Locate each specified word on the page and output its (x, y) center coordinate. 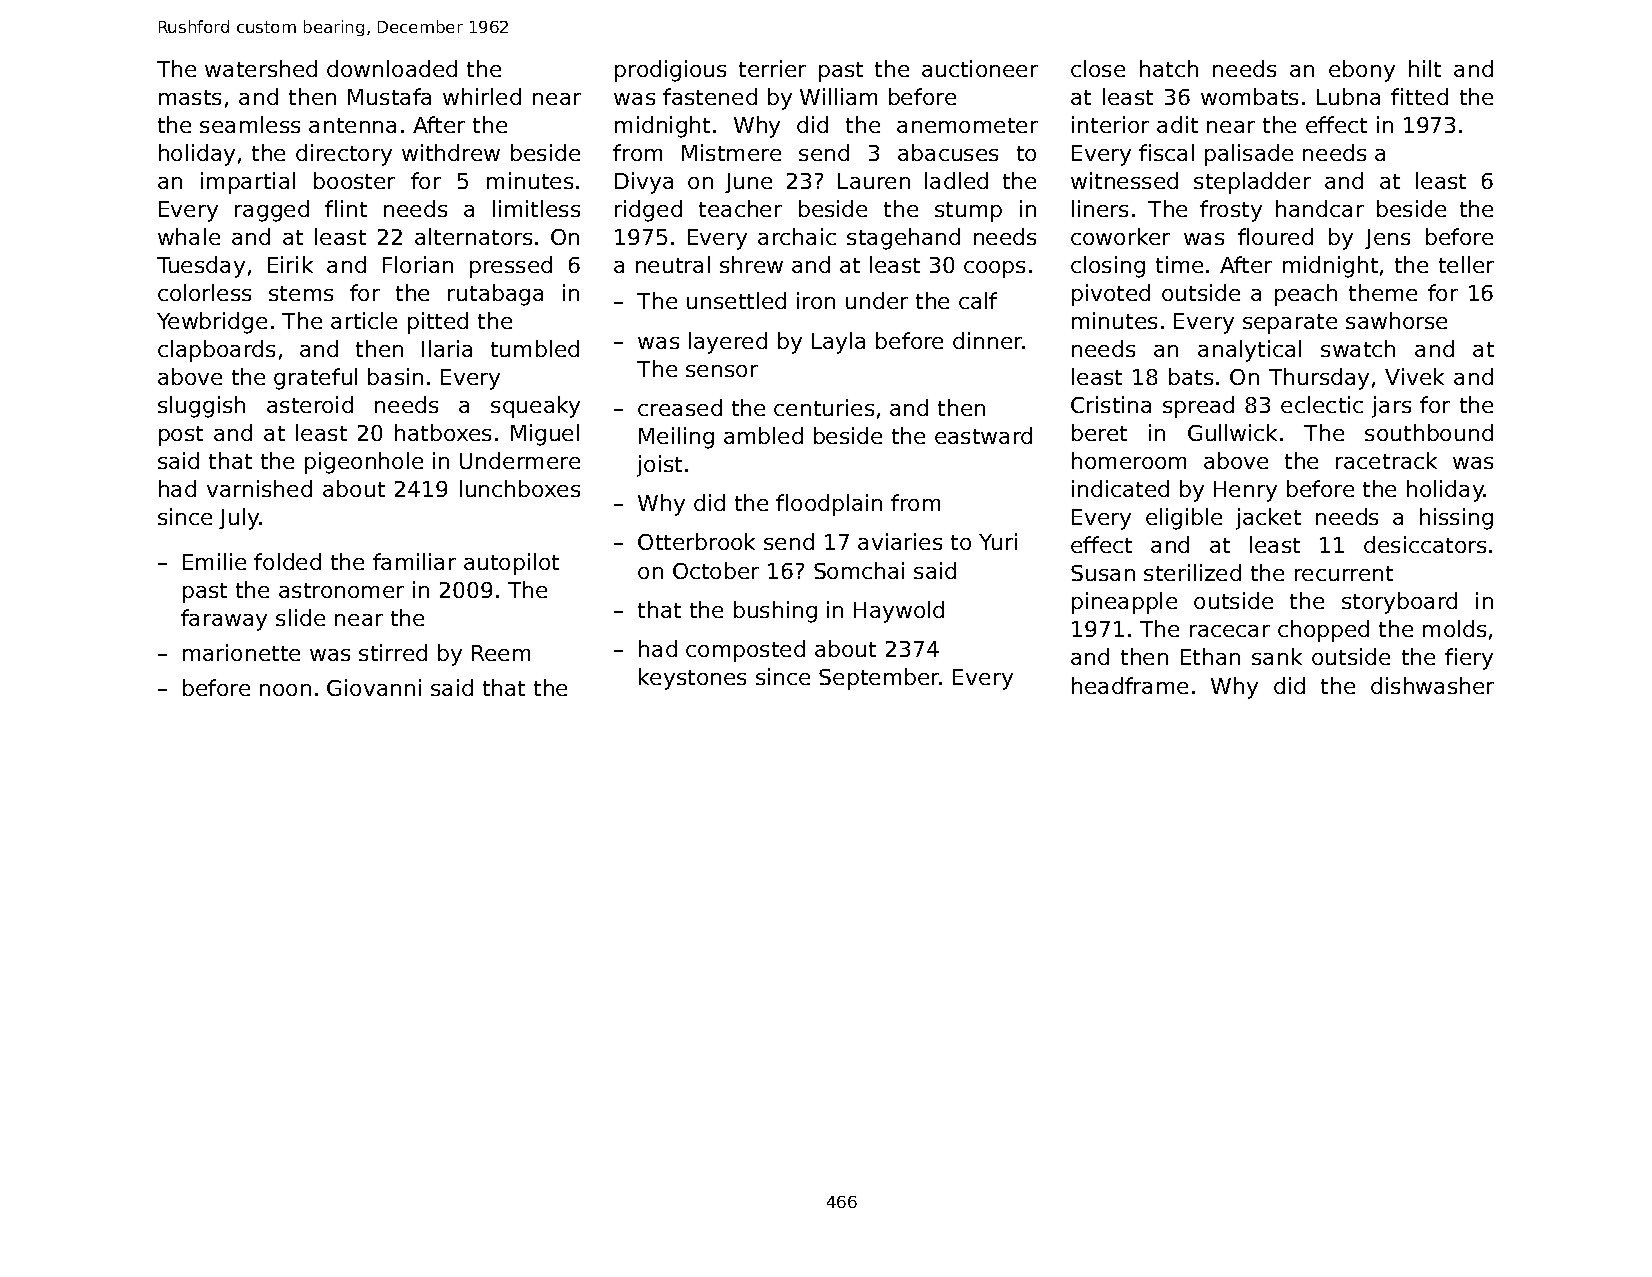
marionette (241, 652)
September (879, 679)
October (716, 570)
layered (728, 343)
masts (190, 97)
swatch (1358, 348)
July (239, 519)
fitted (1419, 96)
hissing (1456, 519)
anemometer (967, 125)
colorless (204, 292)
